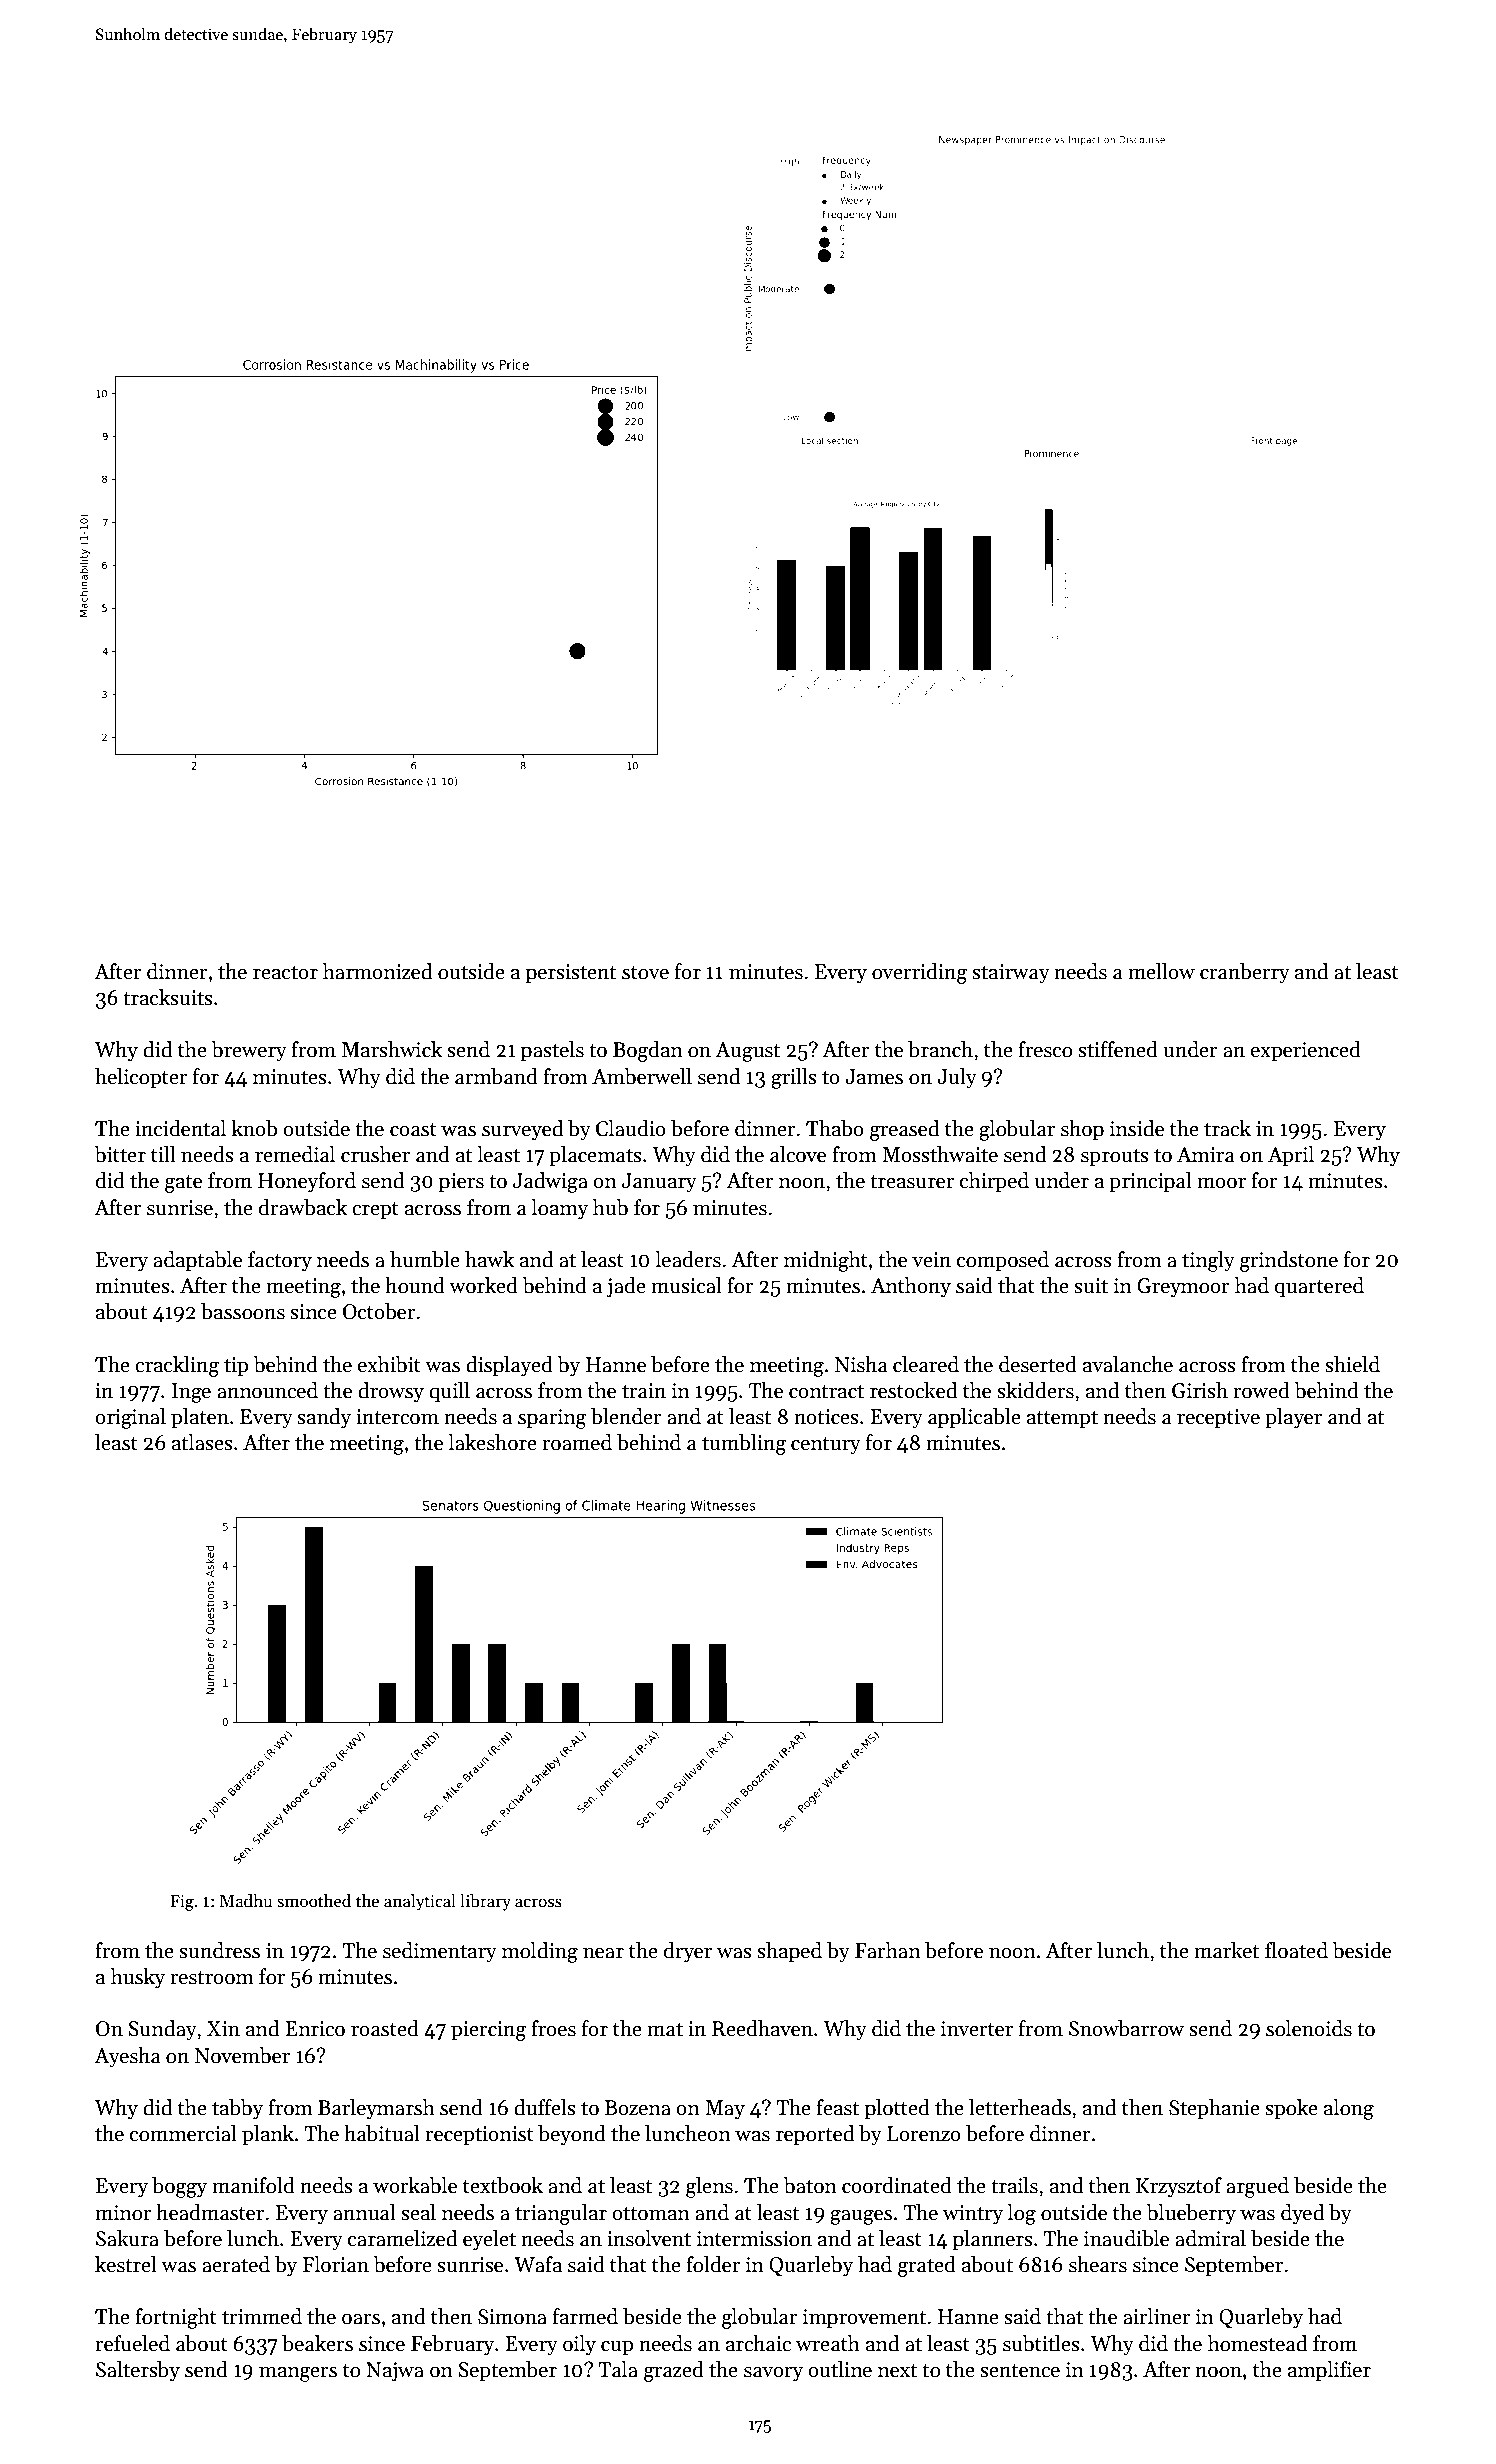 Image resolution: width=1496 pixels, height=2464 pixels. What do you see at coordinates (141, 1078) in the screenshot?
I see `helicopter` at bounding box center [141, 1078].
